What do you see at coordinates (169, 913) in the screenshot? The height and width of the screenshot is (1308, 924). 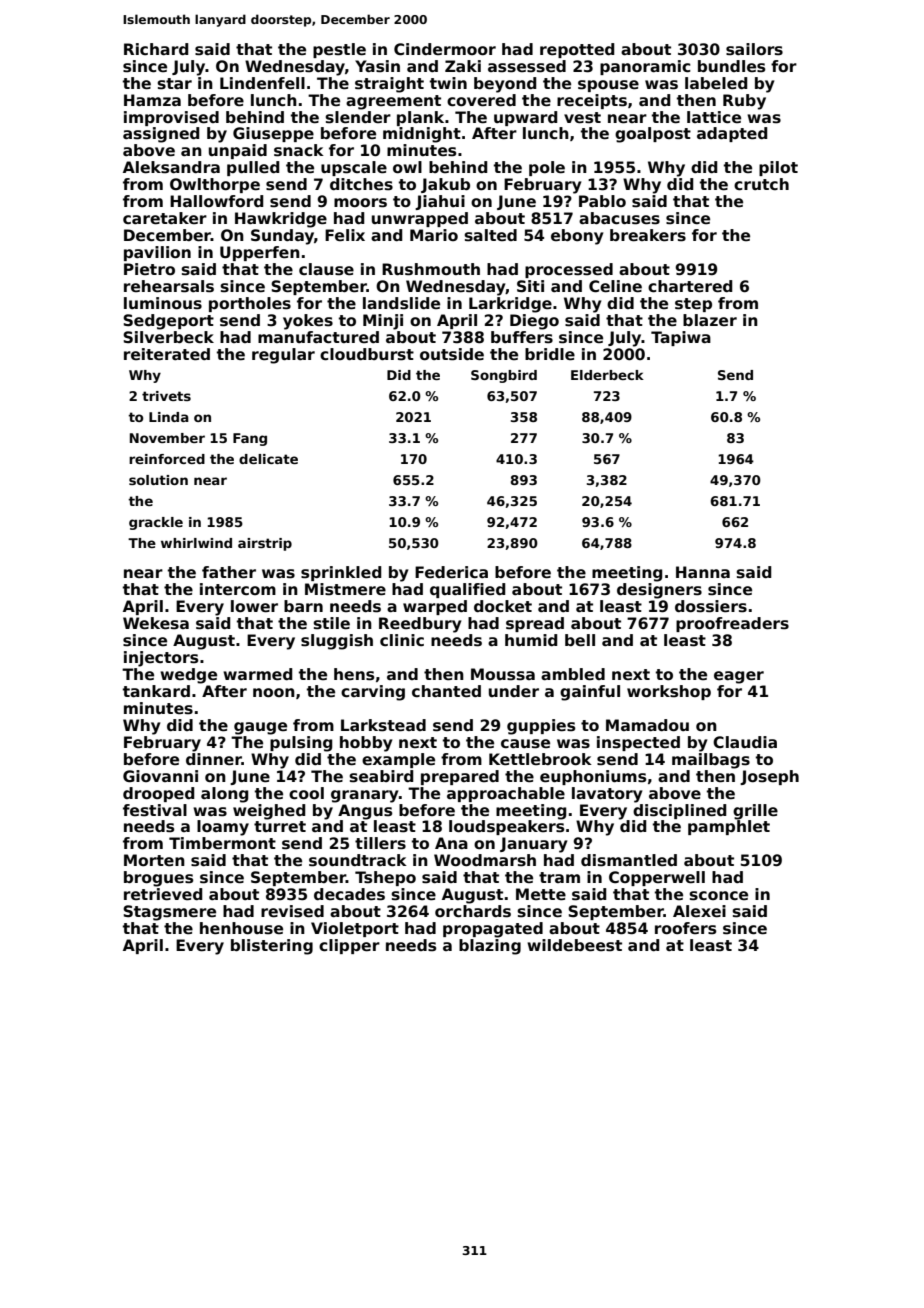 I see `Stagsmere` at bounding box center [169, 913].
